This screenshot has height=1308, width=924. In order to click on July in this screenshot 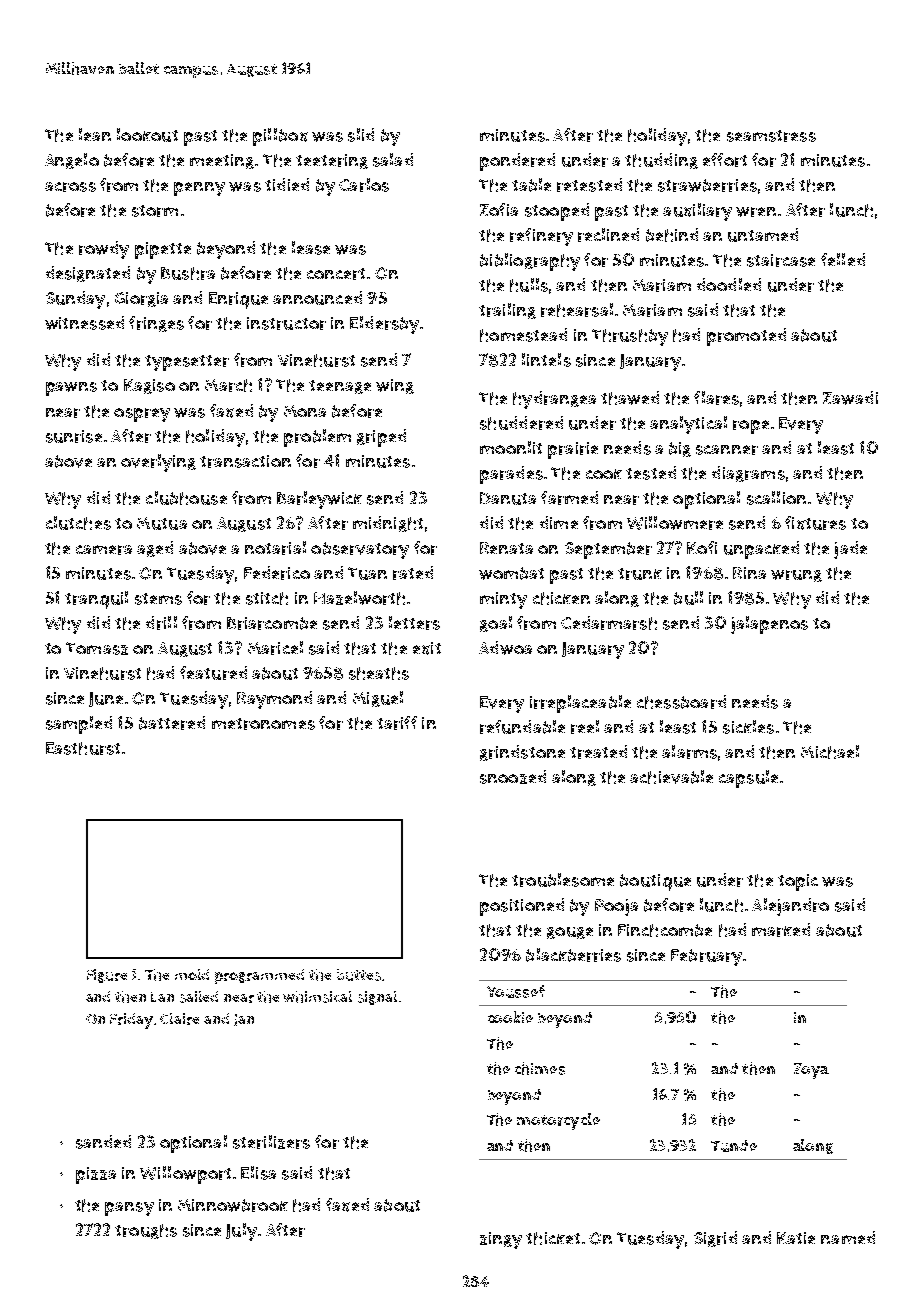, I will do `click(241, 1232)`.
